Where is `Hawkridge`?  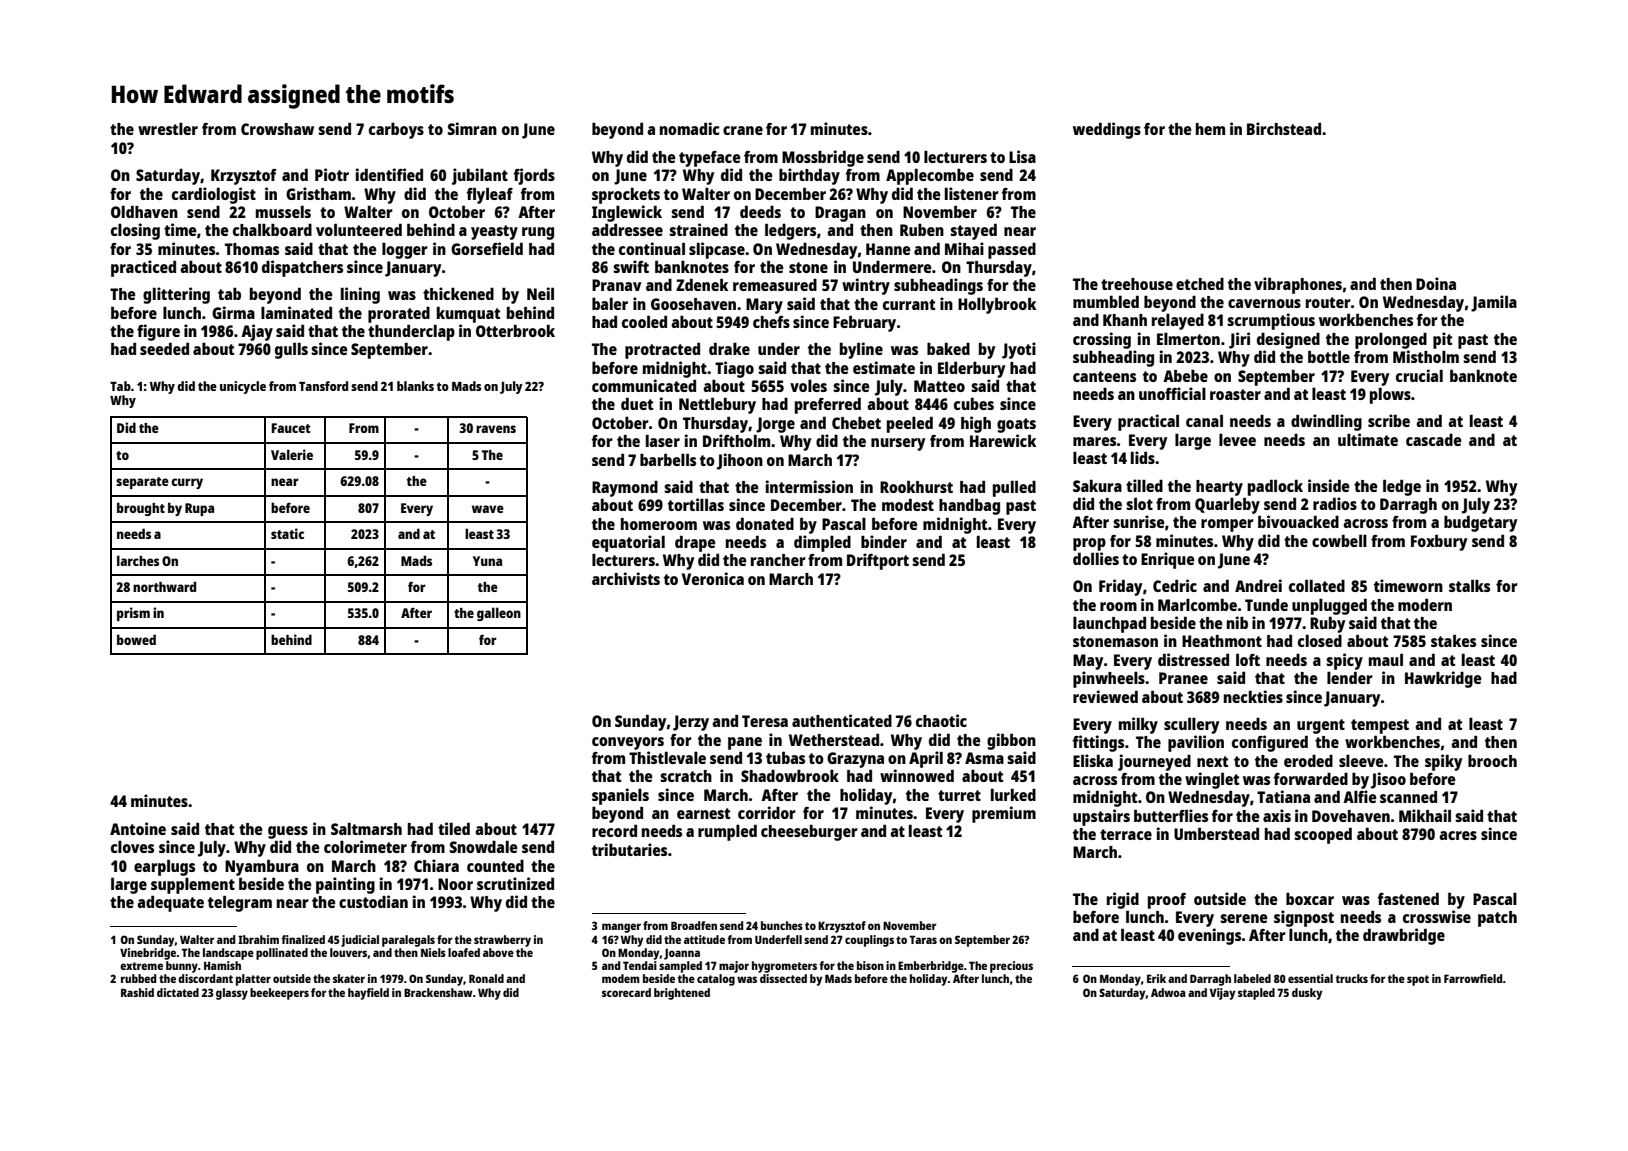 Hawkridge is located at coordinates (1443, 679).
